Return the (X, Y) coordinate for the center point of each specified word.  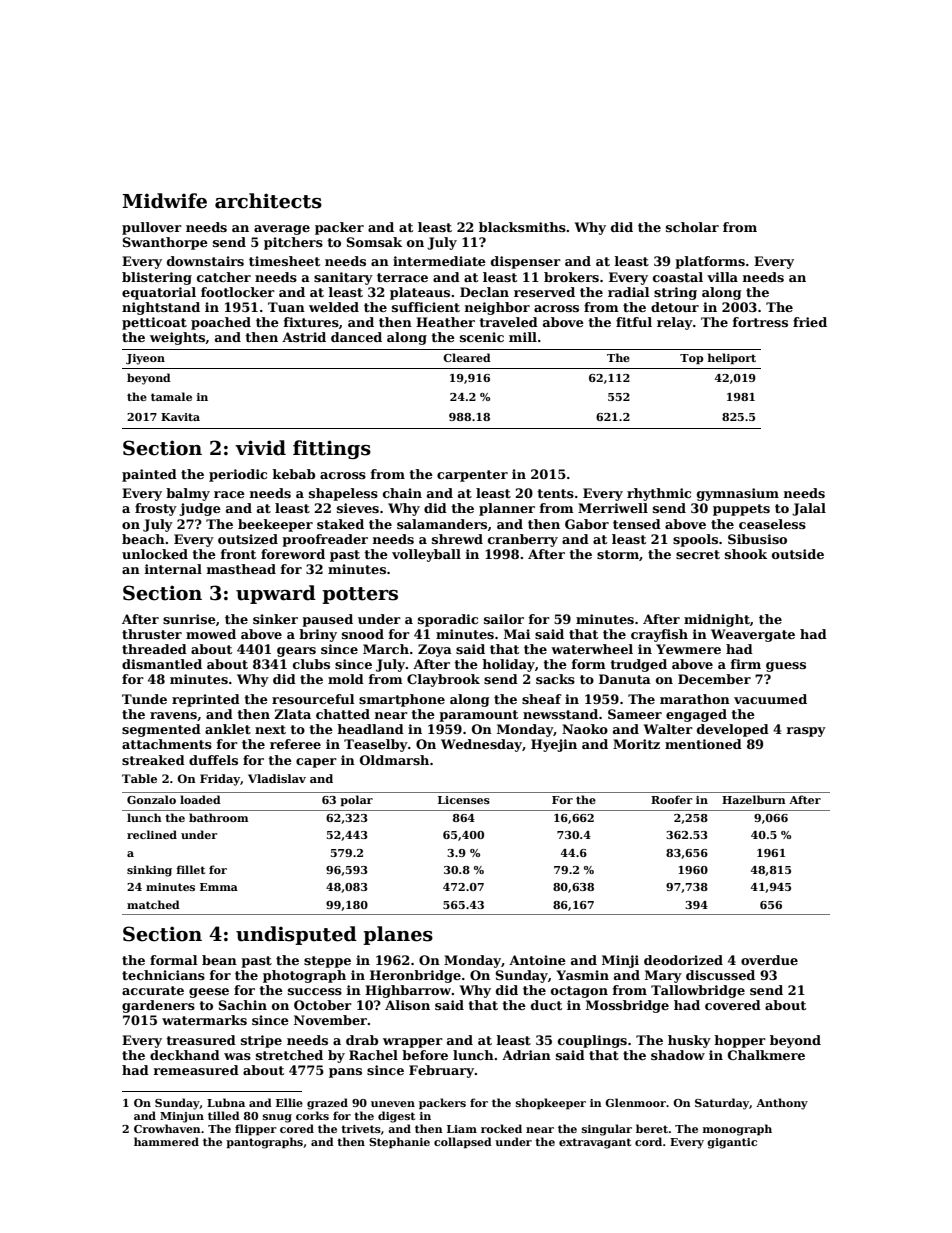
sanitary (343, 278)
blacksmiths (522, 227)
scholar (692, 227)
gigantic (732, 1143)
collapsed (463, 1143)
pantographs (264, 1143)
